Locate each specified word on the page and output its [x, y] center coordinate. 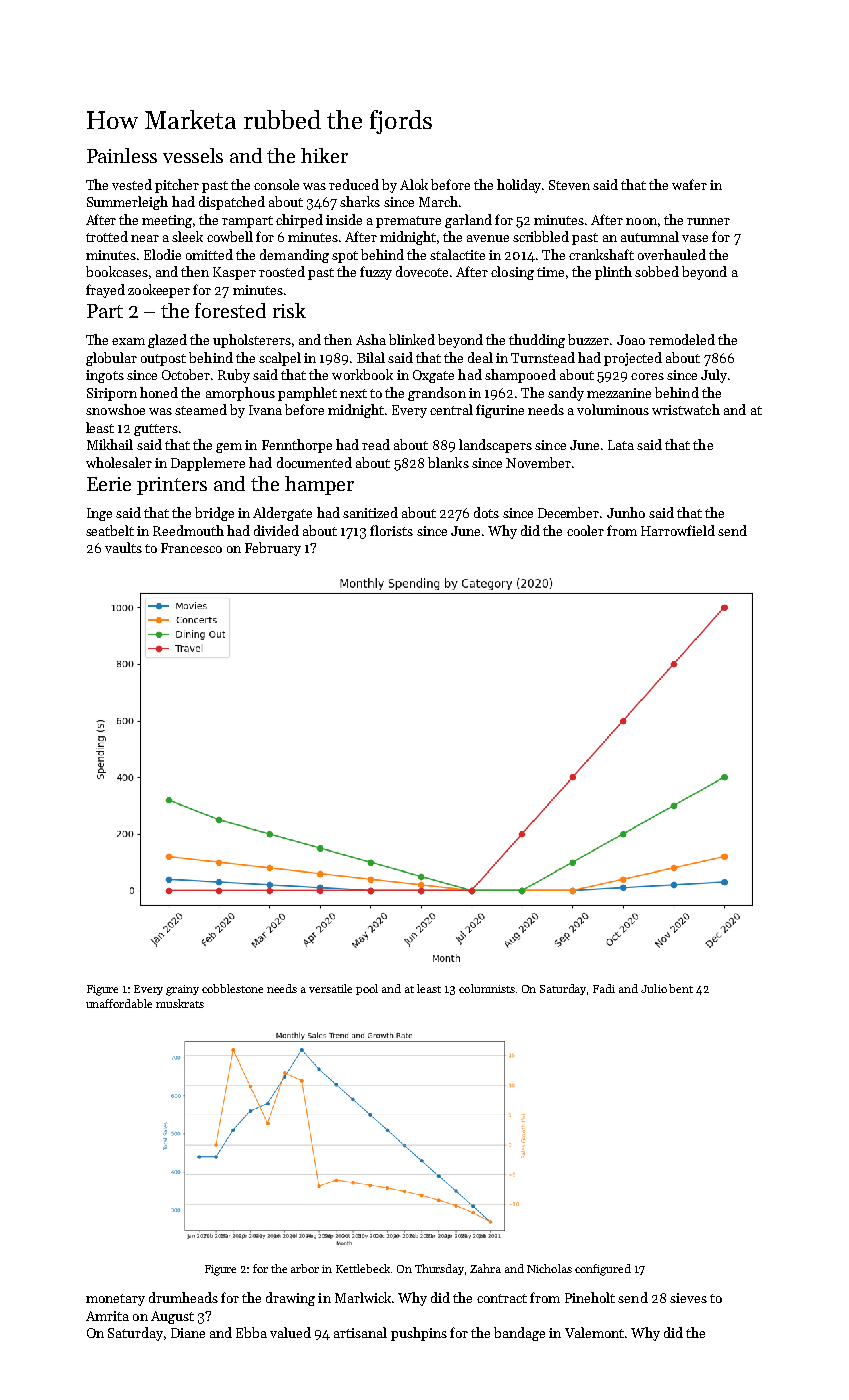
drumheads [183, 1297]
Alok [414, 184]
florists [391, 530]
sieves [688, 1298]
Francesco [191, 548]
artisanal [360, 1332]
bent [681, 988]
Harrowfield [678, 530]
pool [367, 989]
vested [132, 184]
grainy [182, 990]
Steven [569, 185]
